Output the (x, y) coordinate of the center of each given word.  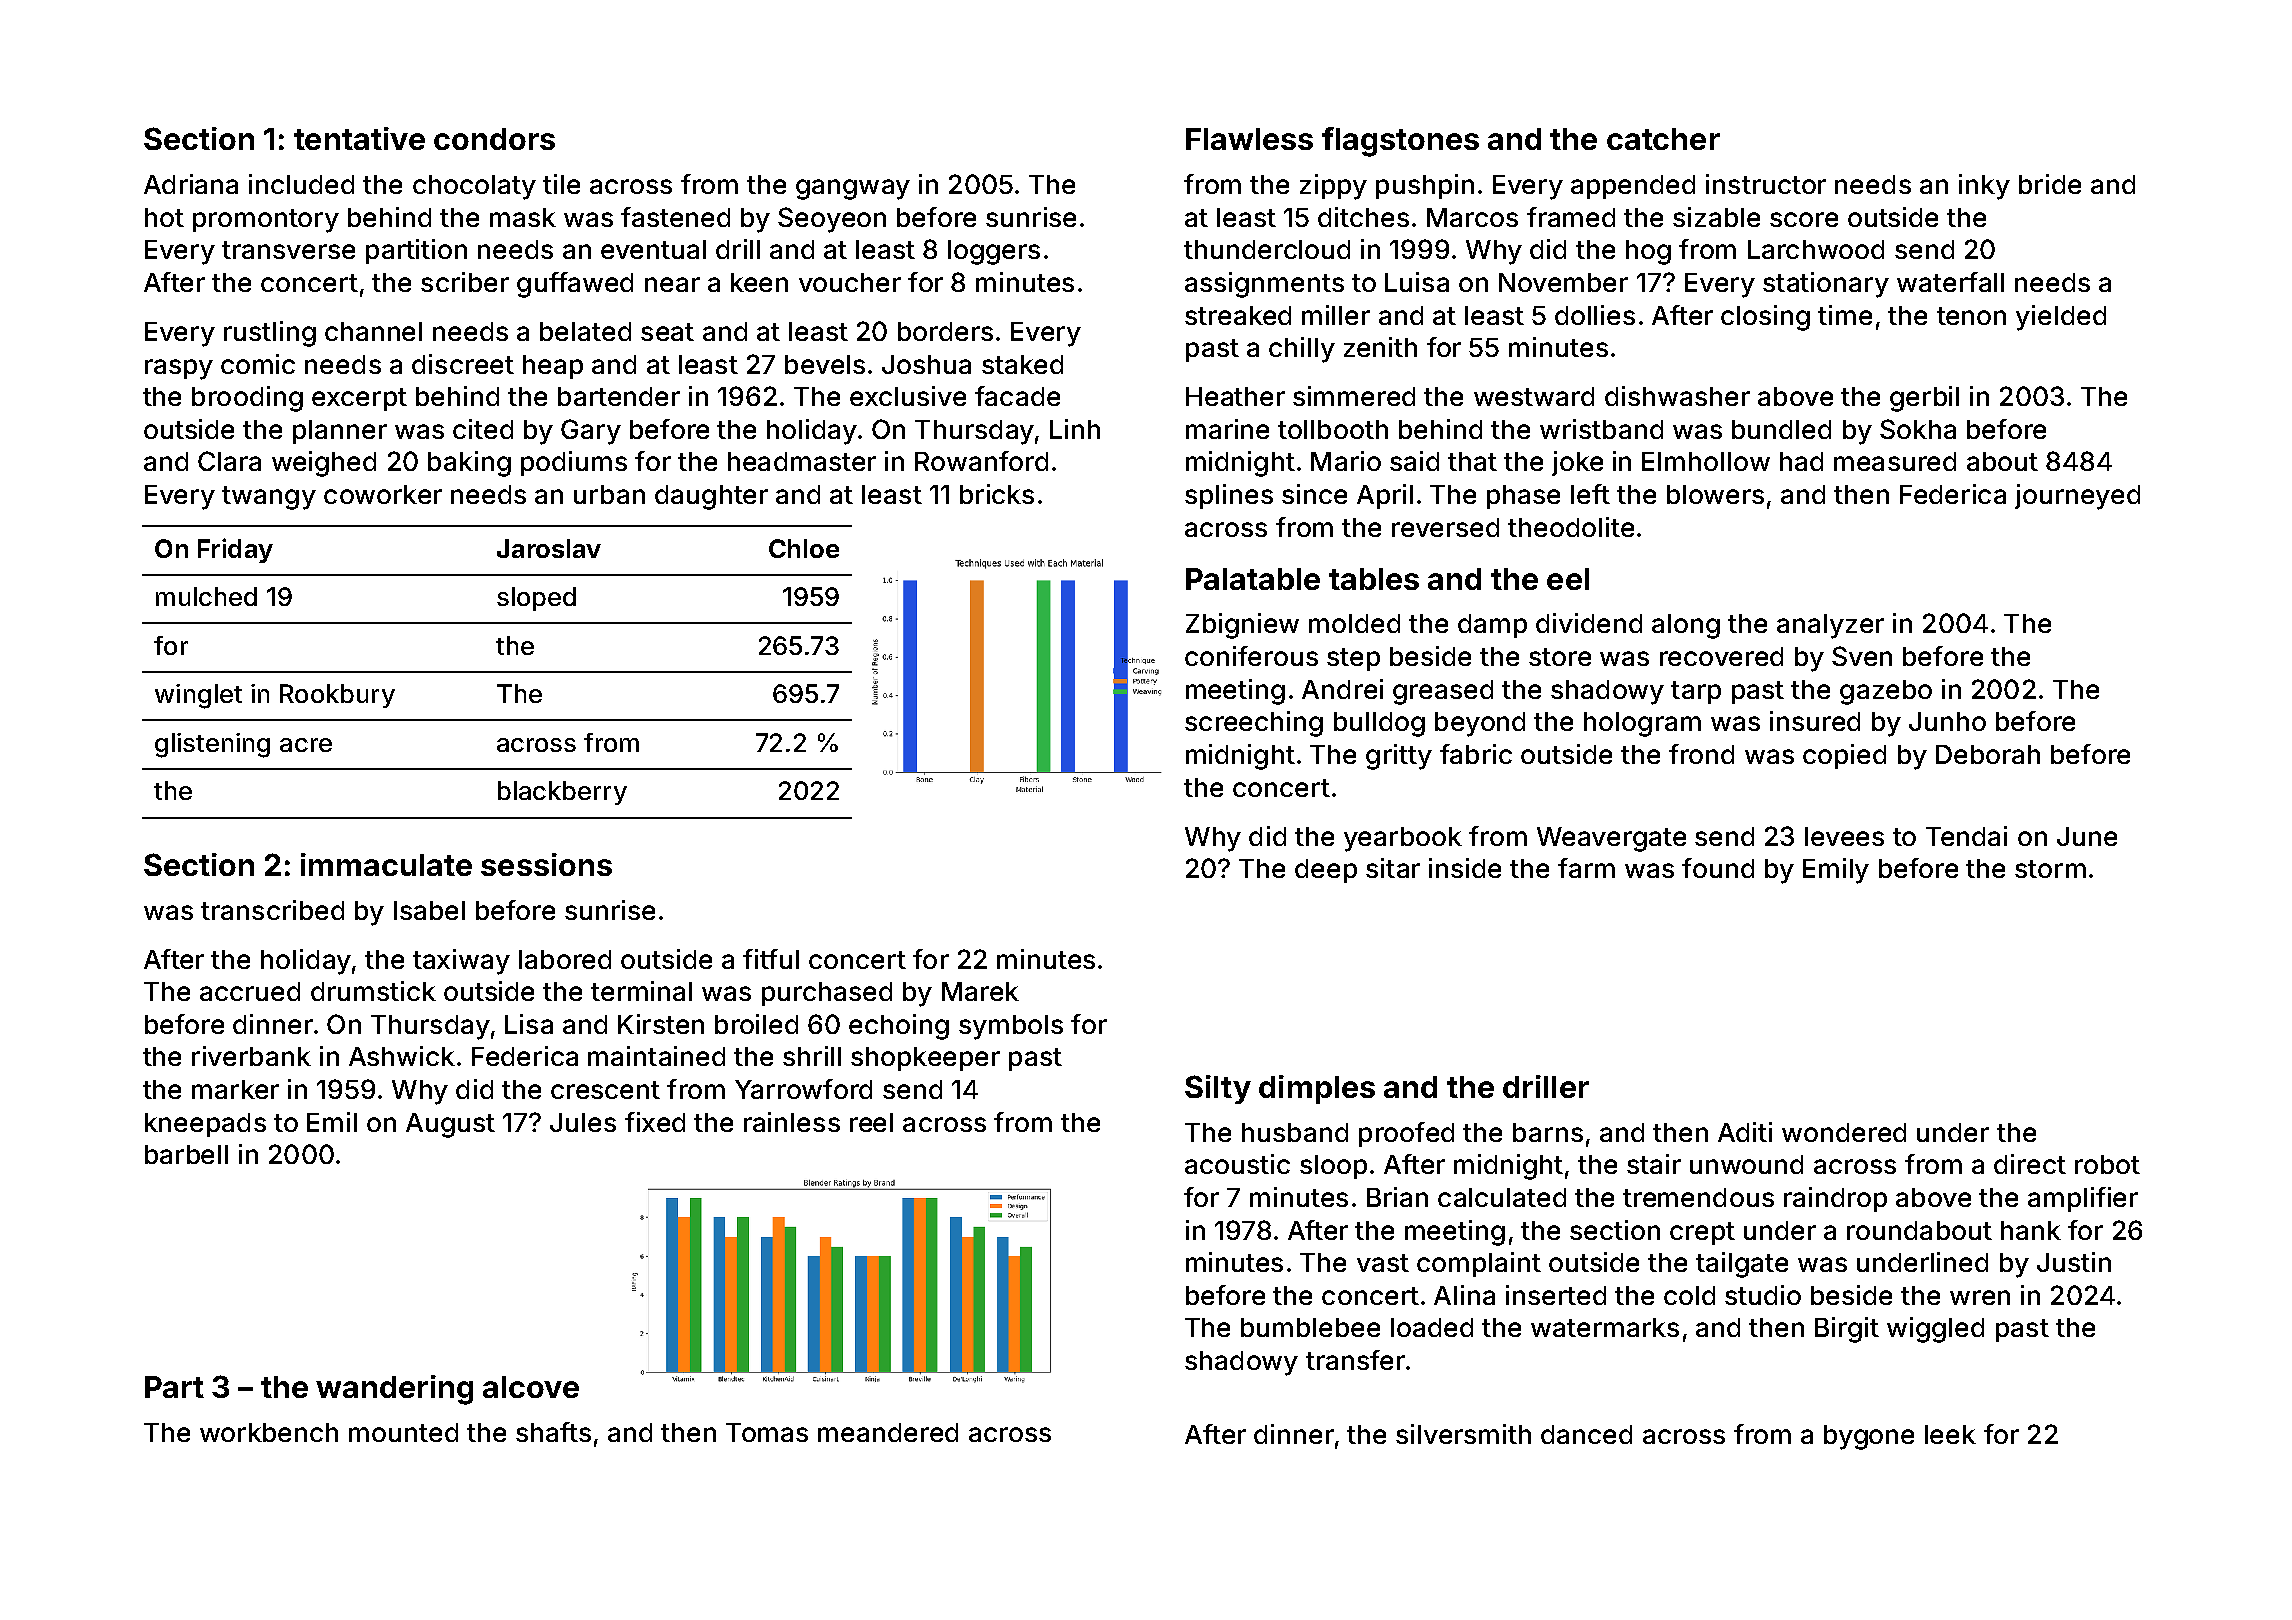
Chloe (804, 548)
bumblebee (1310, 1327)
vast (1383, 1263)
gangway (853, 189)
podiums (574, 463)
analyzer (1830, 626)
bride (2050, 184)
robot (2107, 1164)
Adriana (191, 184)
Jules (583, 1122)
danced (1586, 1434)
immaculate (386, 864)
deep (1326, 871)
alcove (531, 1387)
